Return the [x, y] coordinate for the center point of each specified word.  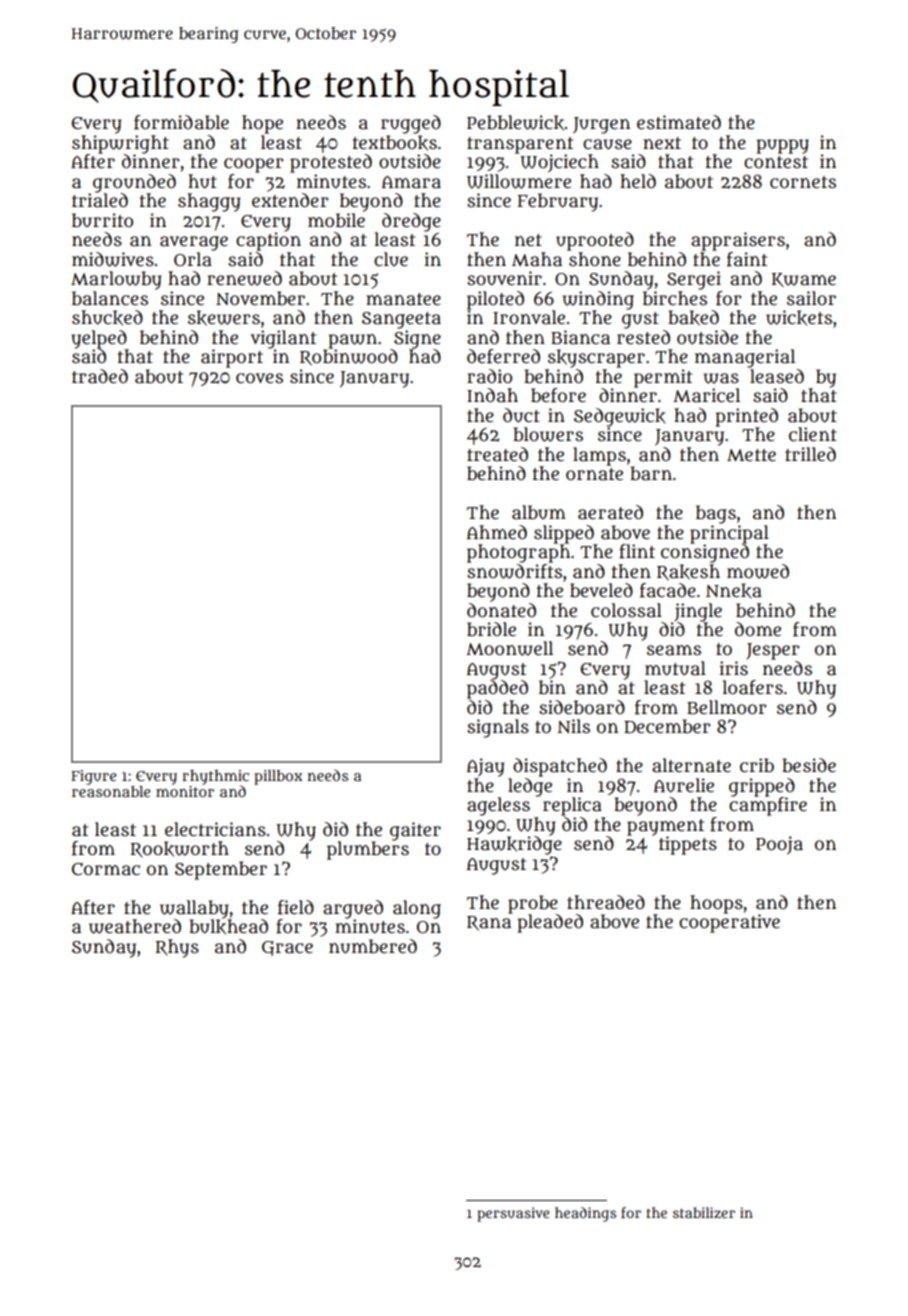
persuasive [513, 1214]
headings [585, 1214]
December [667, 726]
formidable [181, 122]
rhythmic [215, 777]
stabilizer [704, 1212]
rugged [411, 124]
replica [572, 806]
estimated [679, 122]
